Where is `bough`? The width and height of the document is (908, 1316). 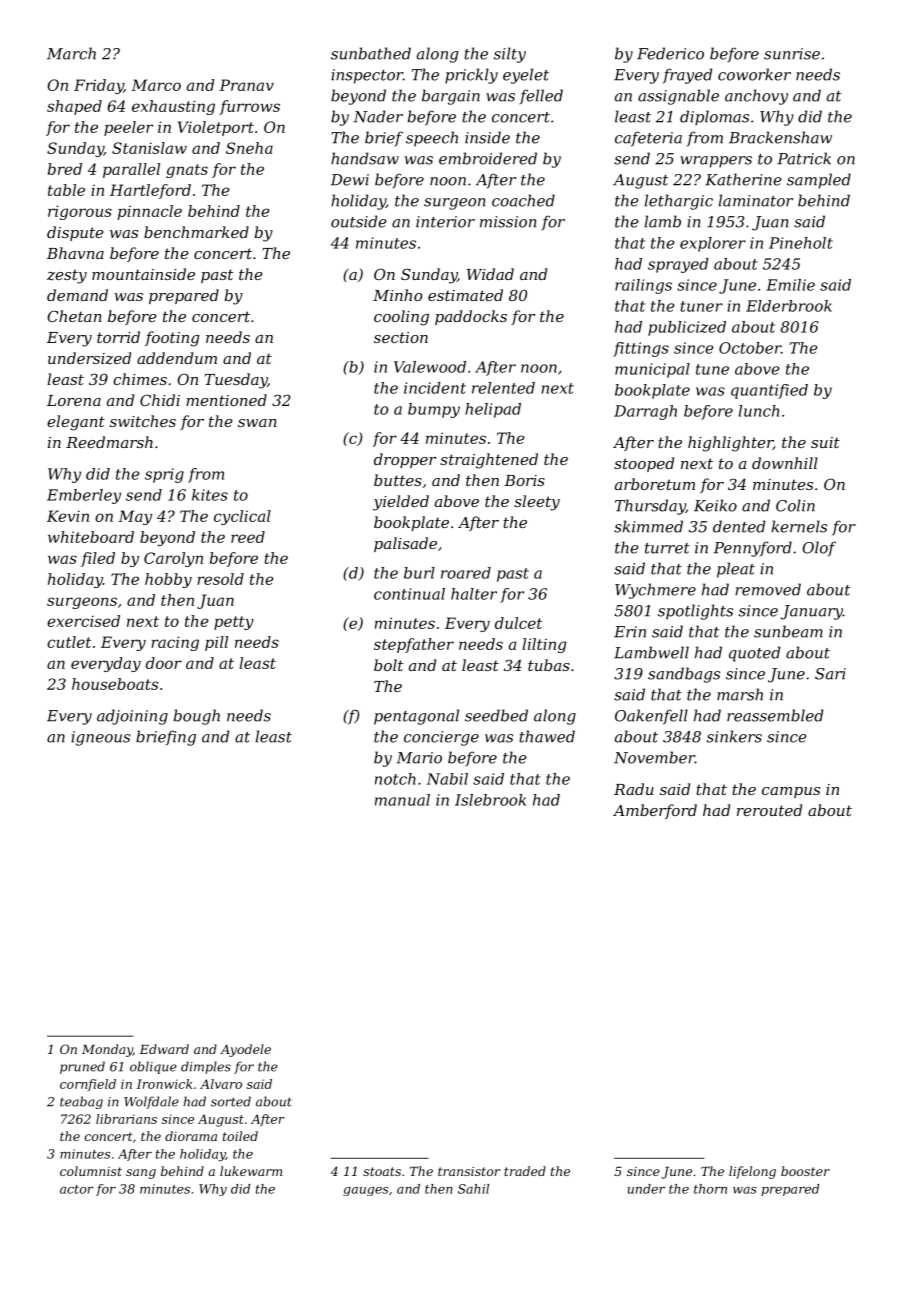
bough is located at coordinates (197, 717).
